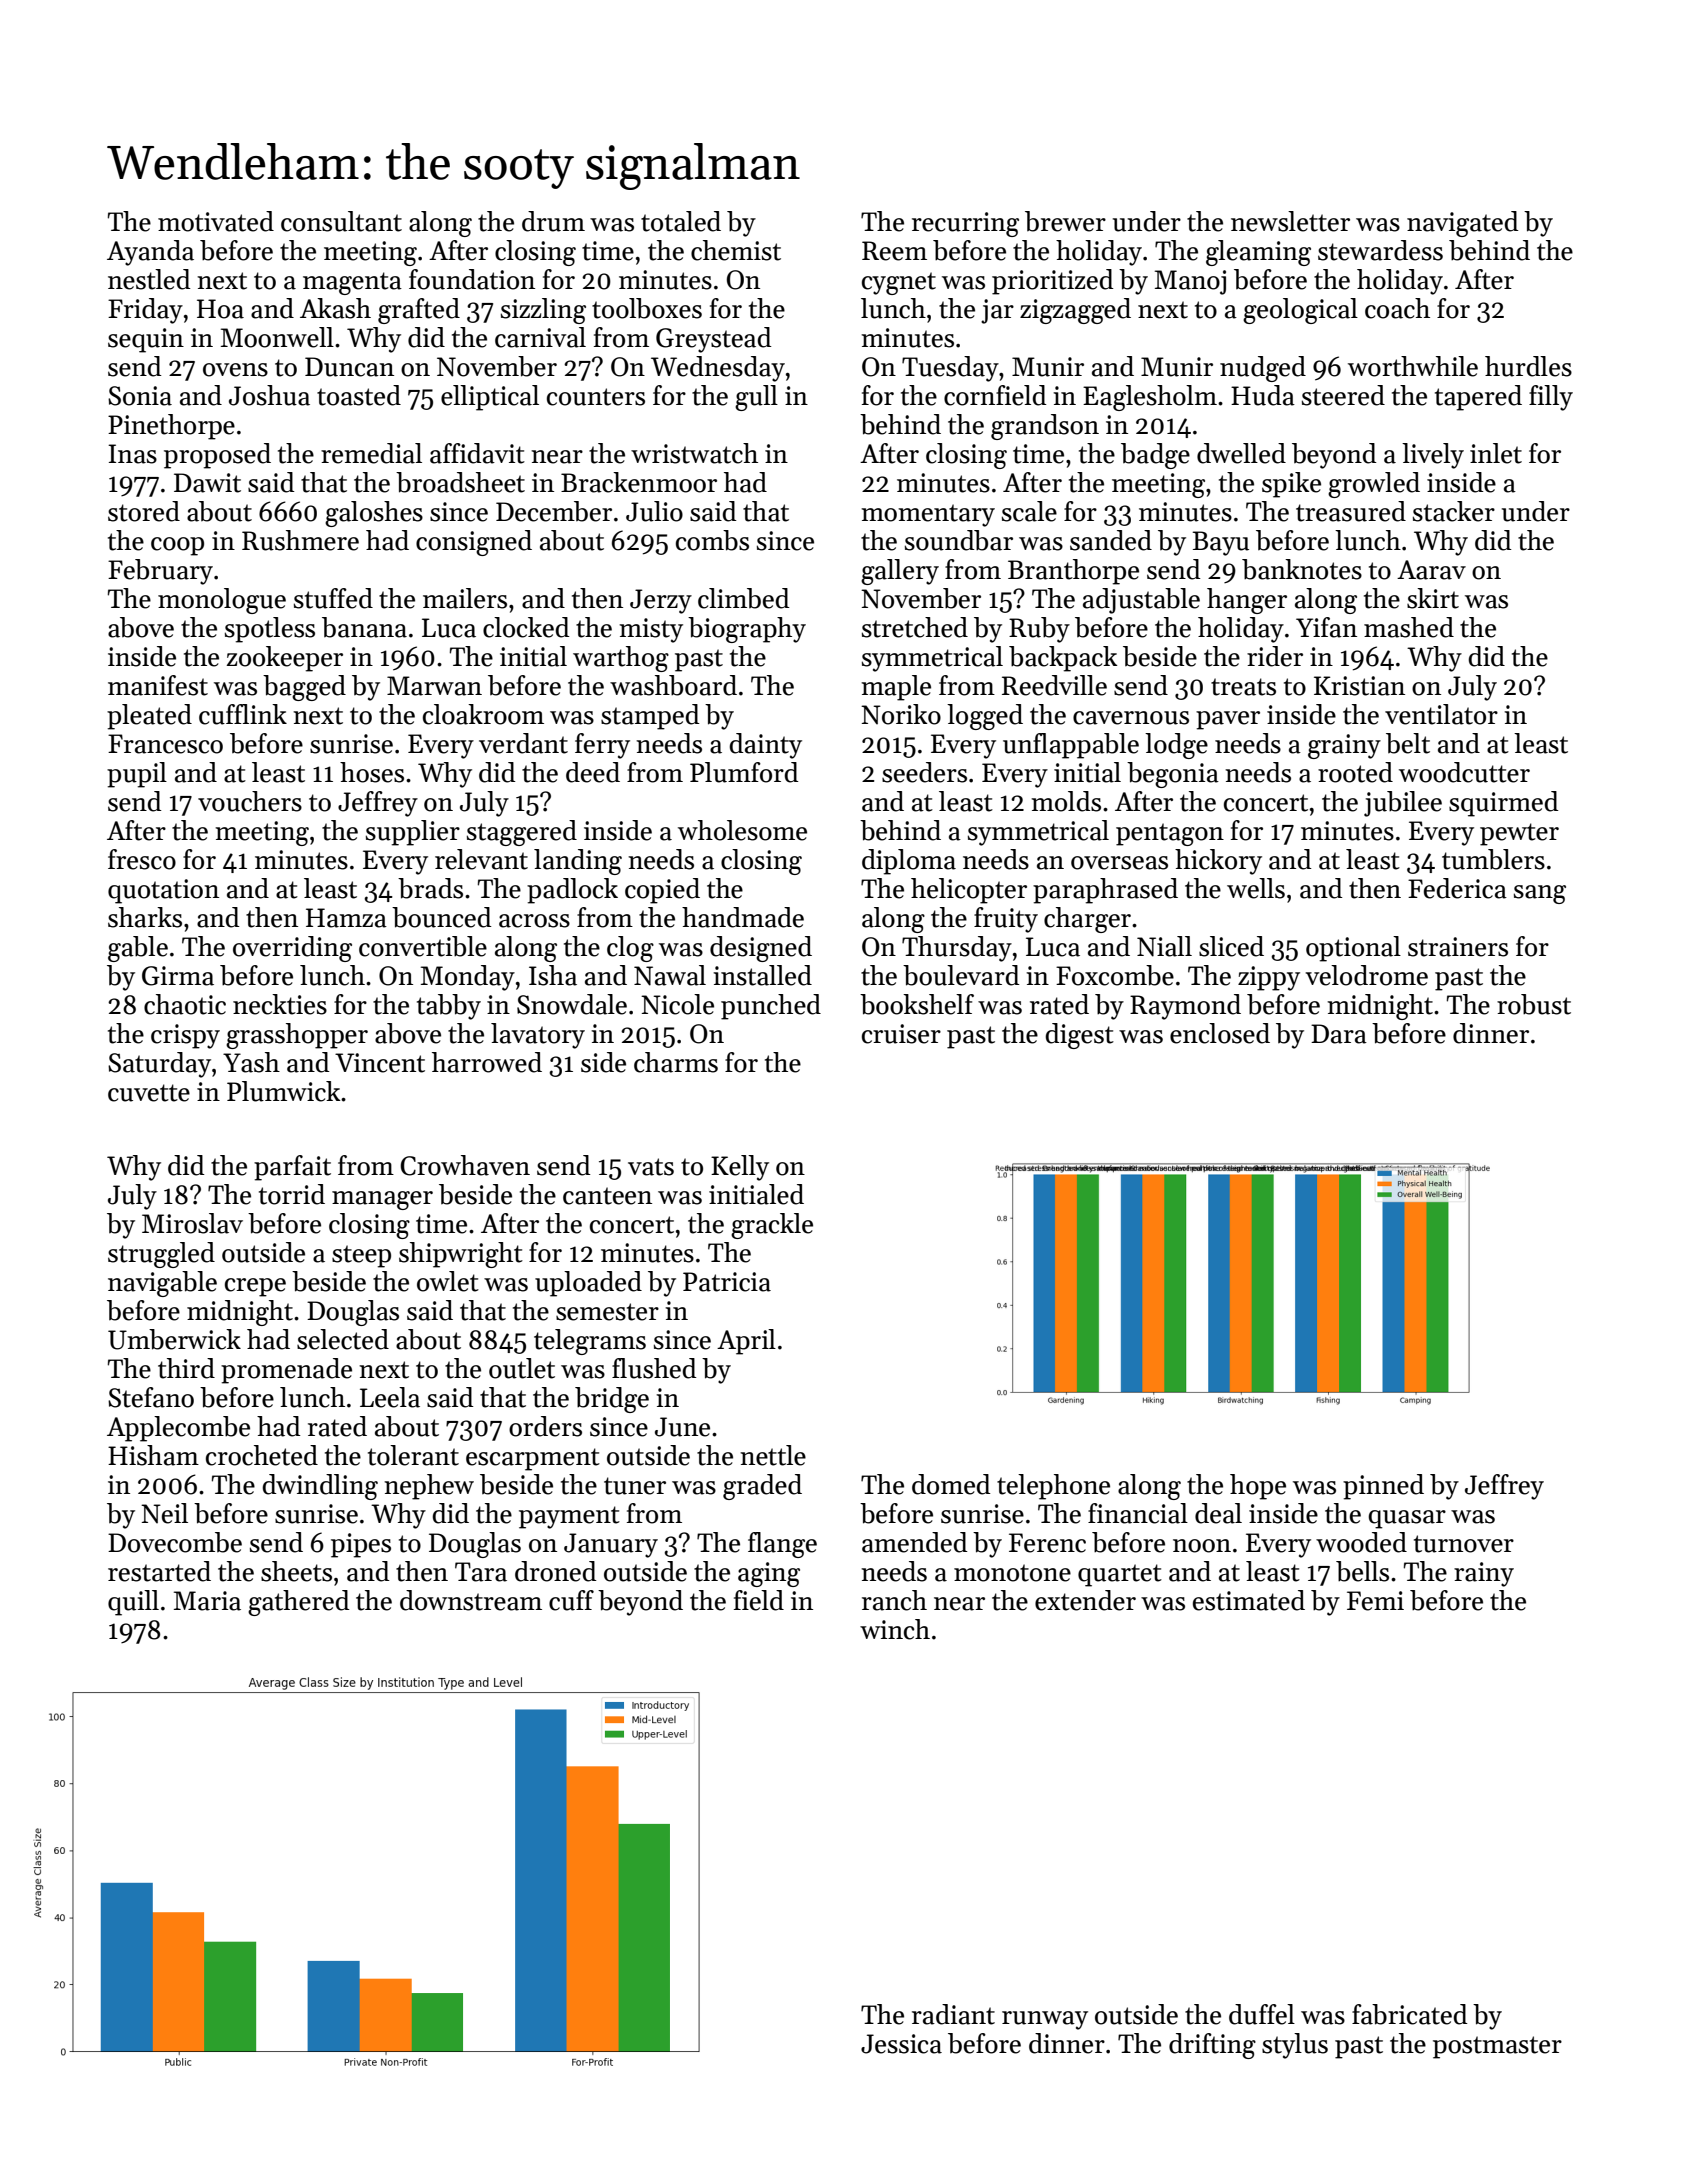 The height and width of the screenshot is (2178, 1683). Describe the element at coordinates (736, 250) in the screenshot. I see `chemist` at that location.
